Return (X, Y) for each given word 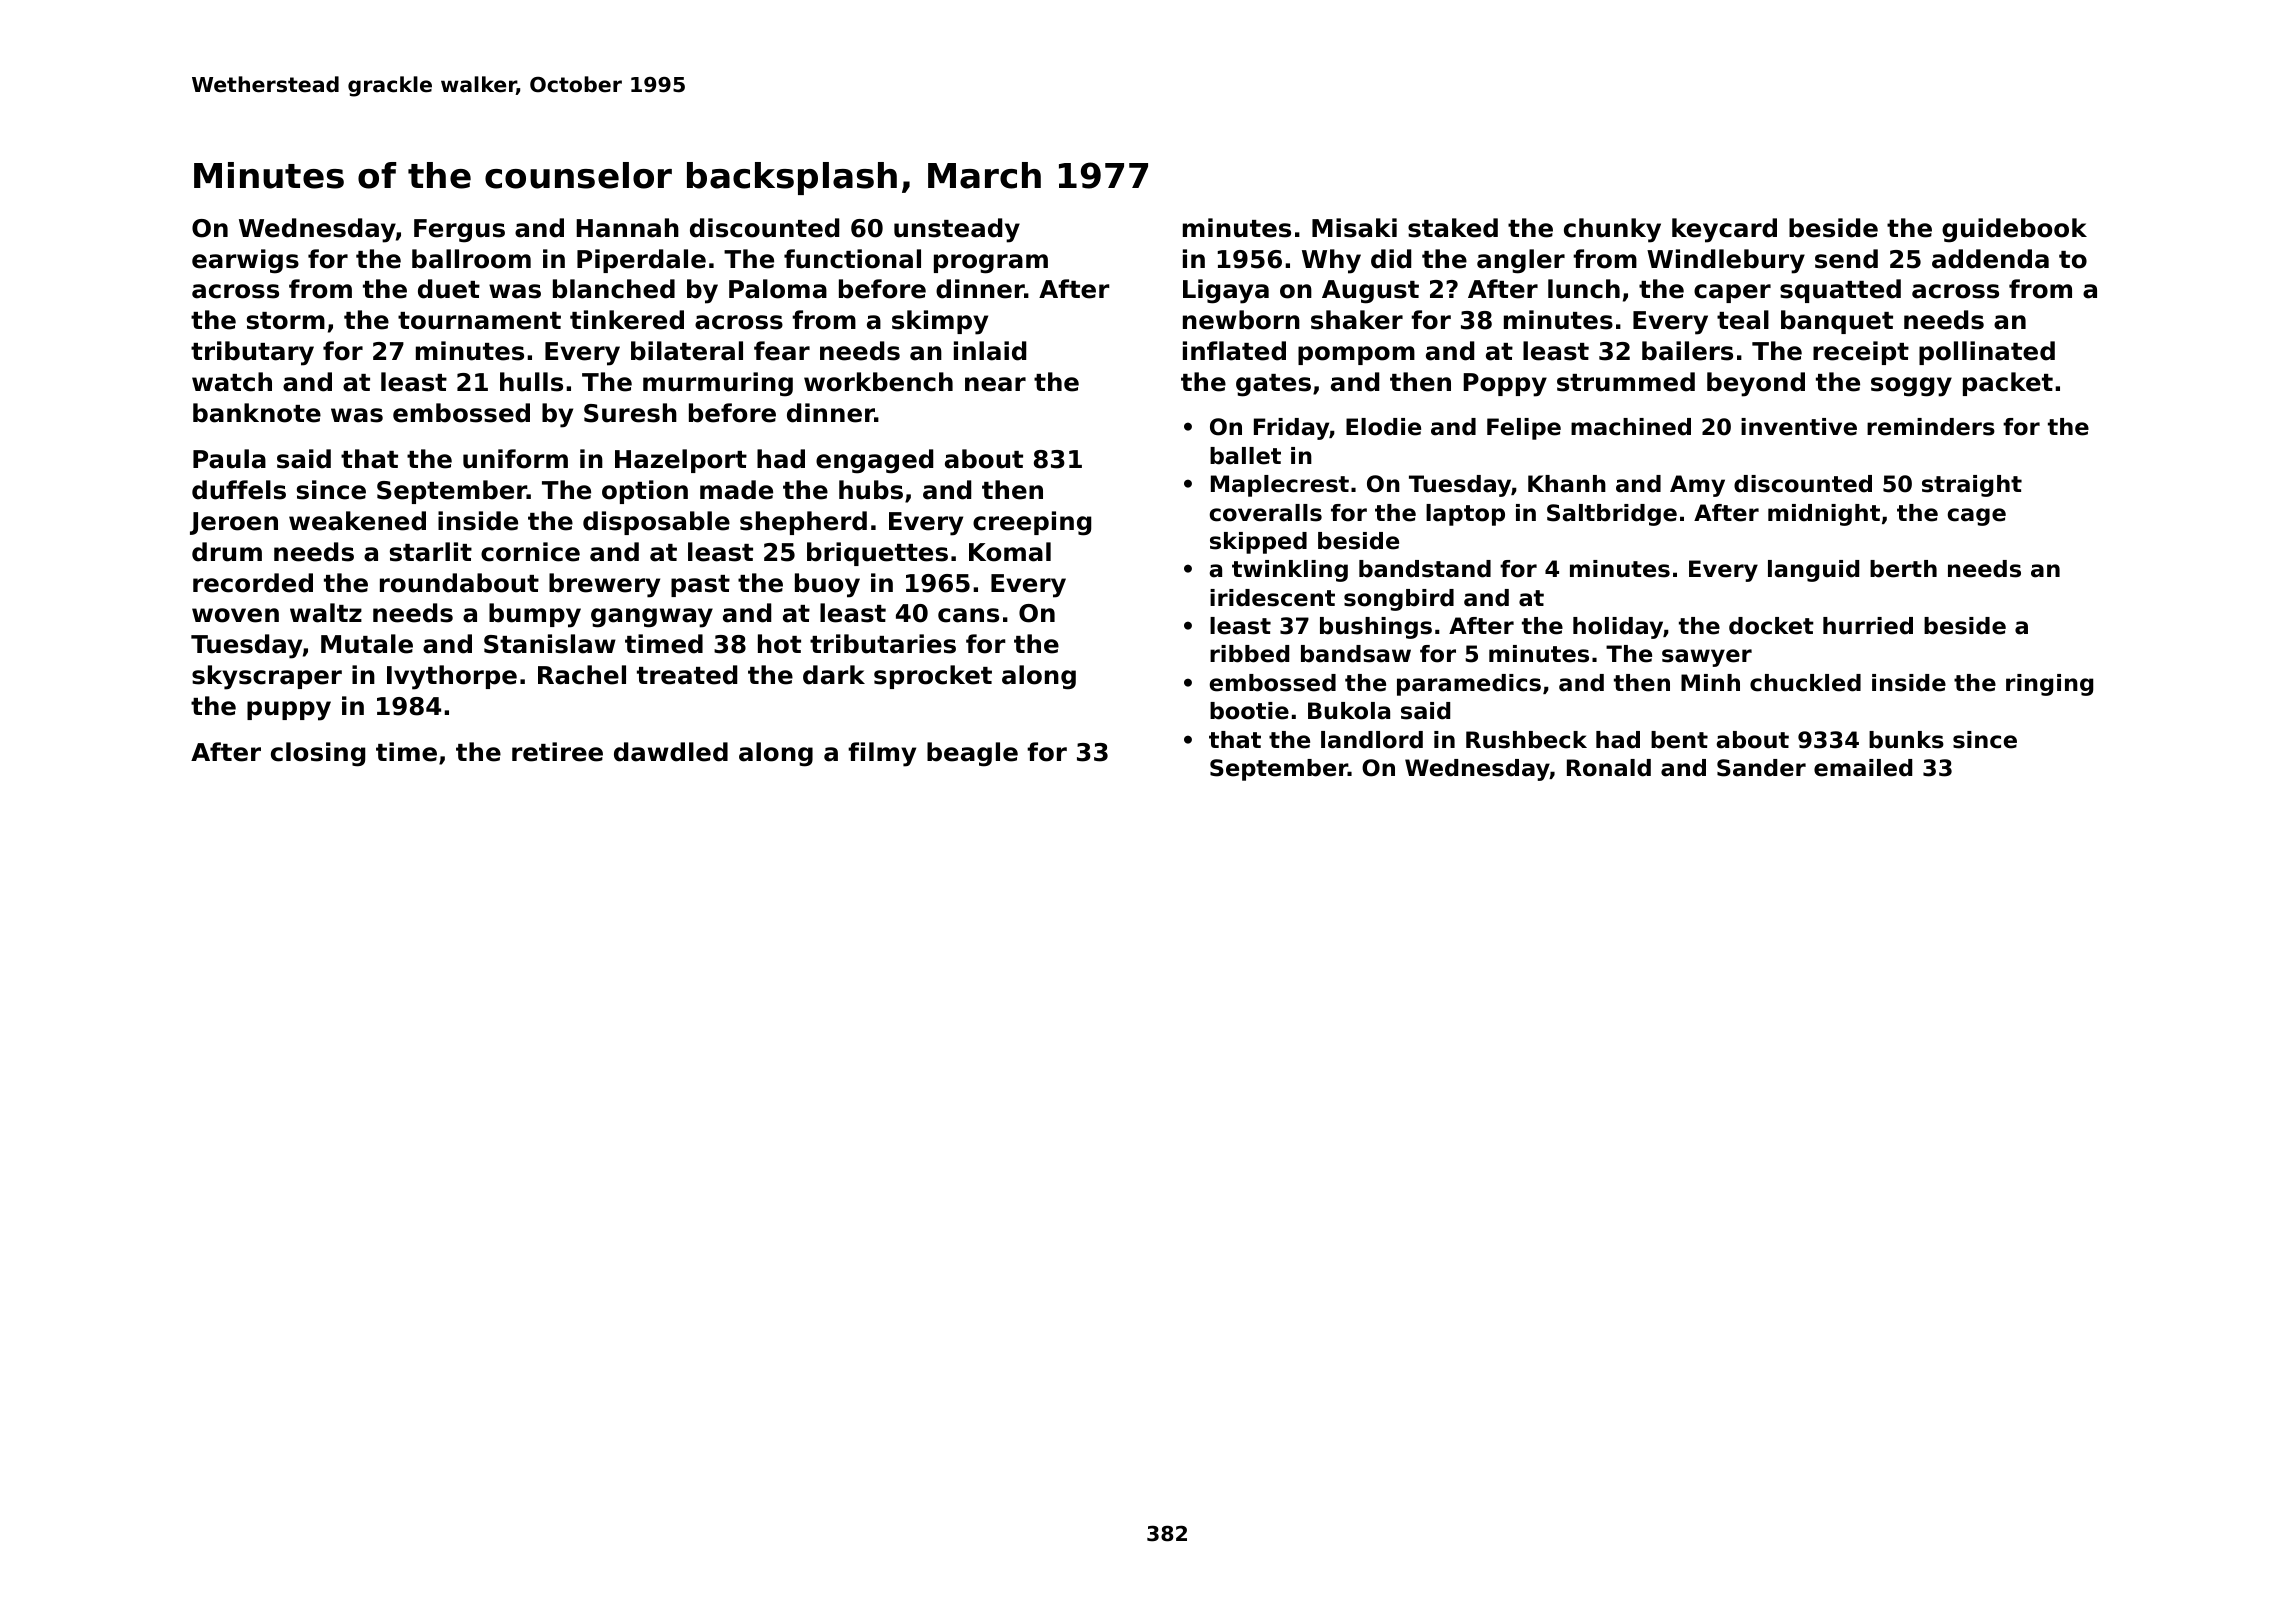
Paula (229, 459)
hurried (1868, 626)
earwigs (245, 261)
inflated (1234, 351)
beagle (972, 754)
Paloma (778, 289)
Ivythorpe (452, 677)
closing (318, 754)
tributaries (883, 644)
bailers (1687, 351)
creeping (1032, 523)
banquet (1837, 322)
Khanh (1567, 484)
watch (232, 382)
